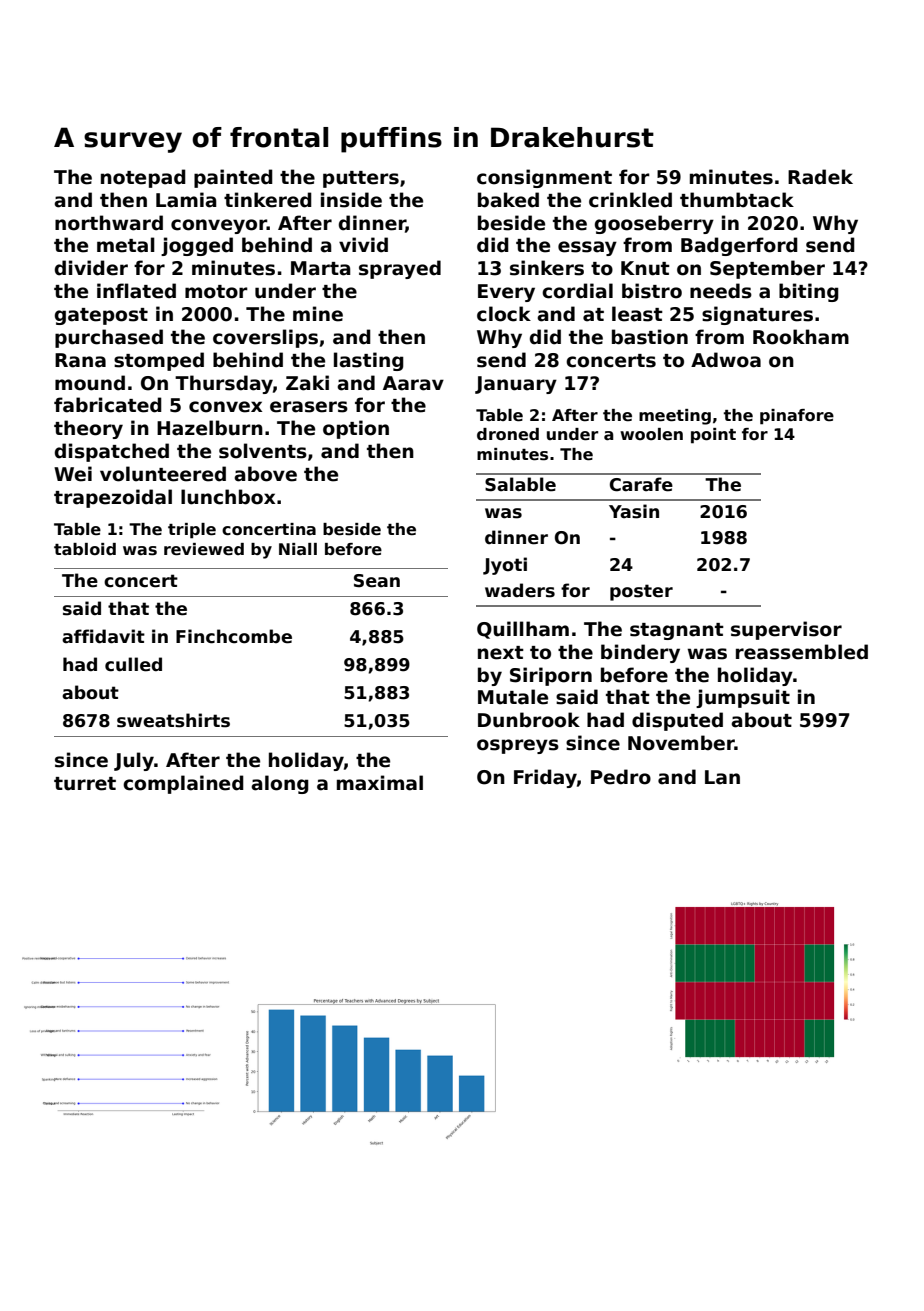 The image size is (924, 1311). What do you see at coordinates (654, 224) in the image?
I see `gooseberry` at bounding box center [654, 224].
